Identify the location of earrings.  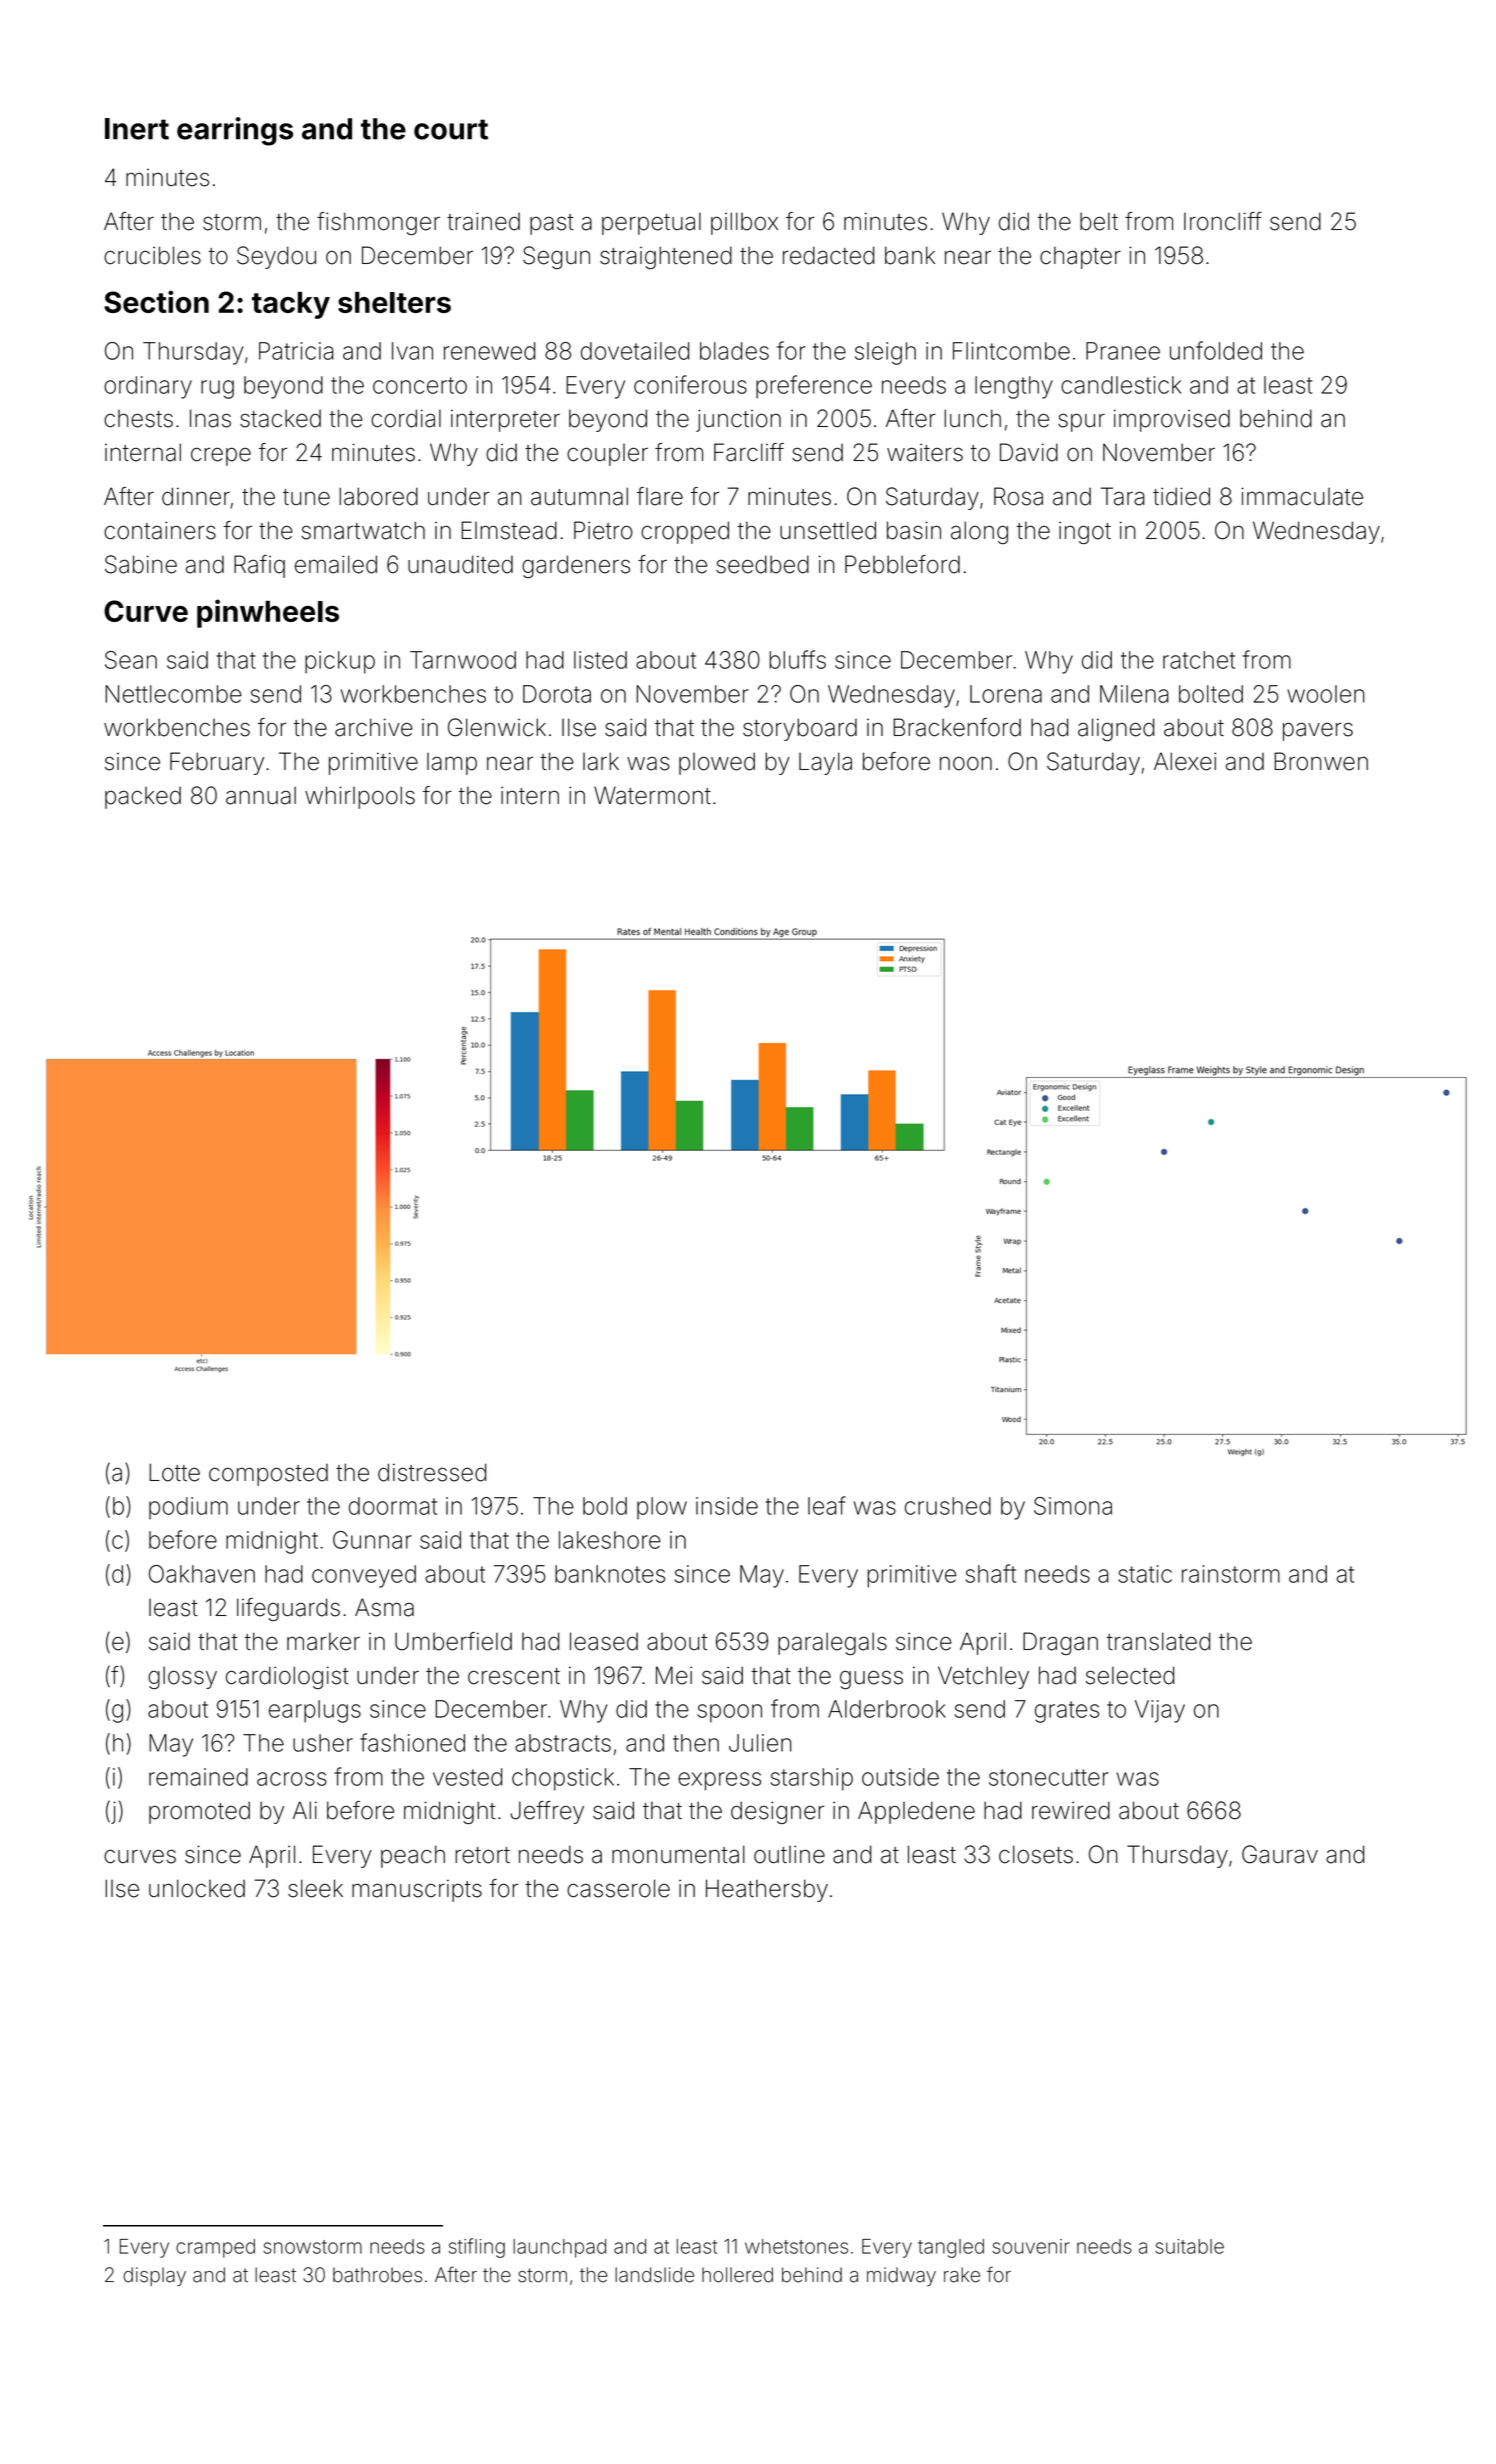
(235, 131).
